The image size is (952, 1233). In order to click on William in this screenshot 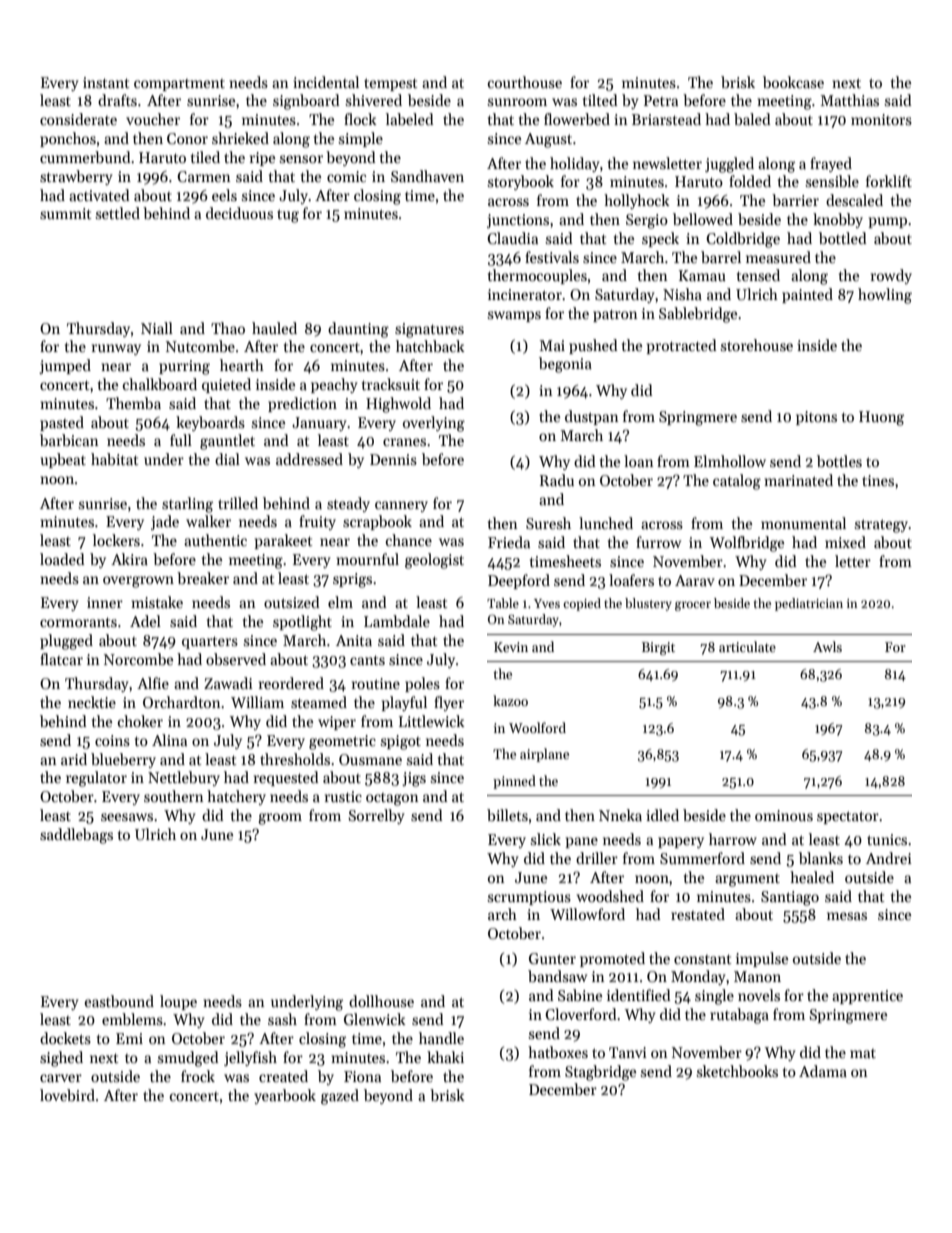, I will do `click(257, 702)`.
